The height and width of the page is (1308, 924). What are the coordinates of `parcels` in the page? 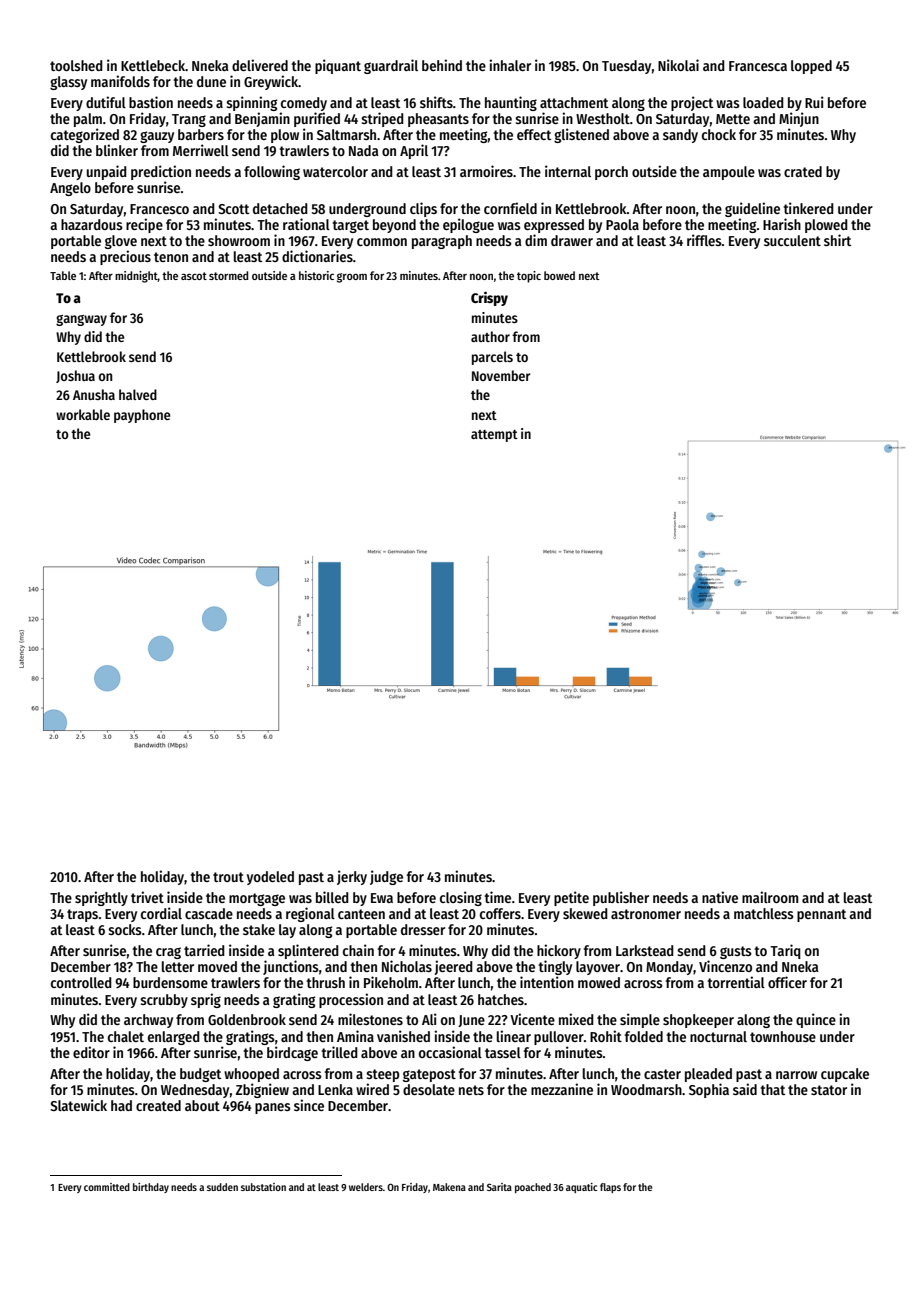 It's located at (492, 358).
